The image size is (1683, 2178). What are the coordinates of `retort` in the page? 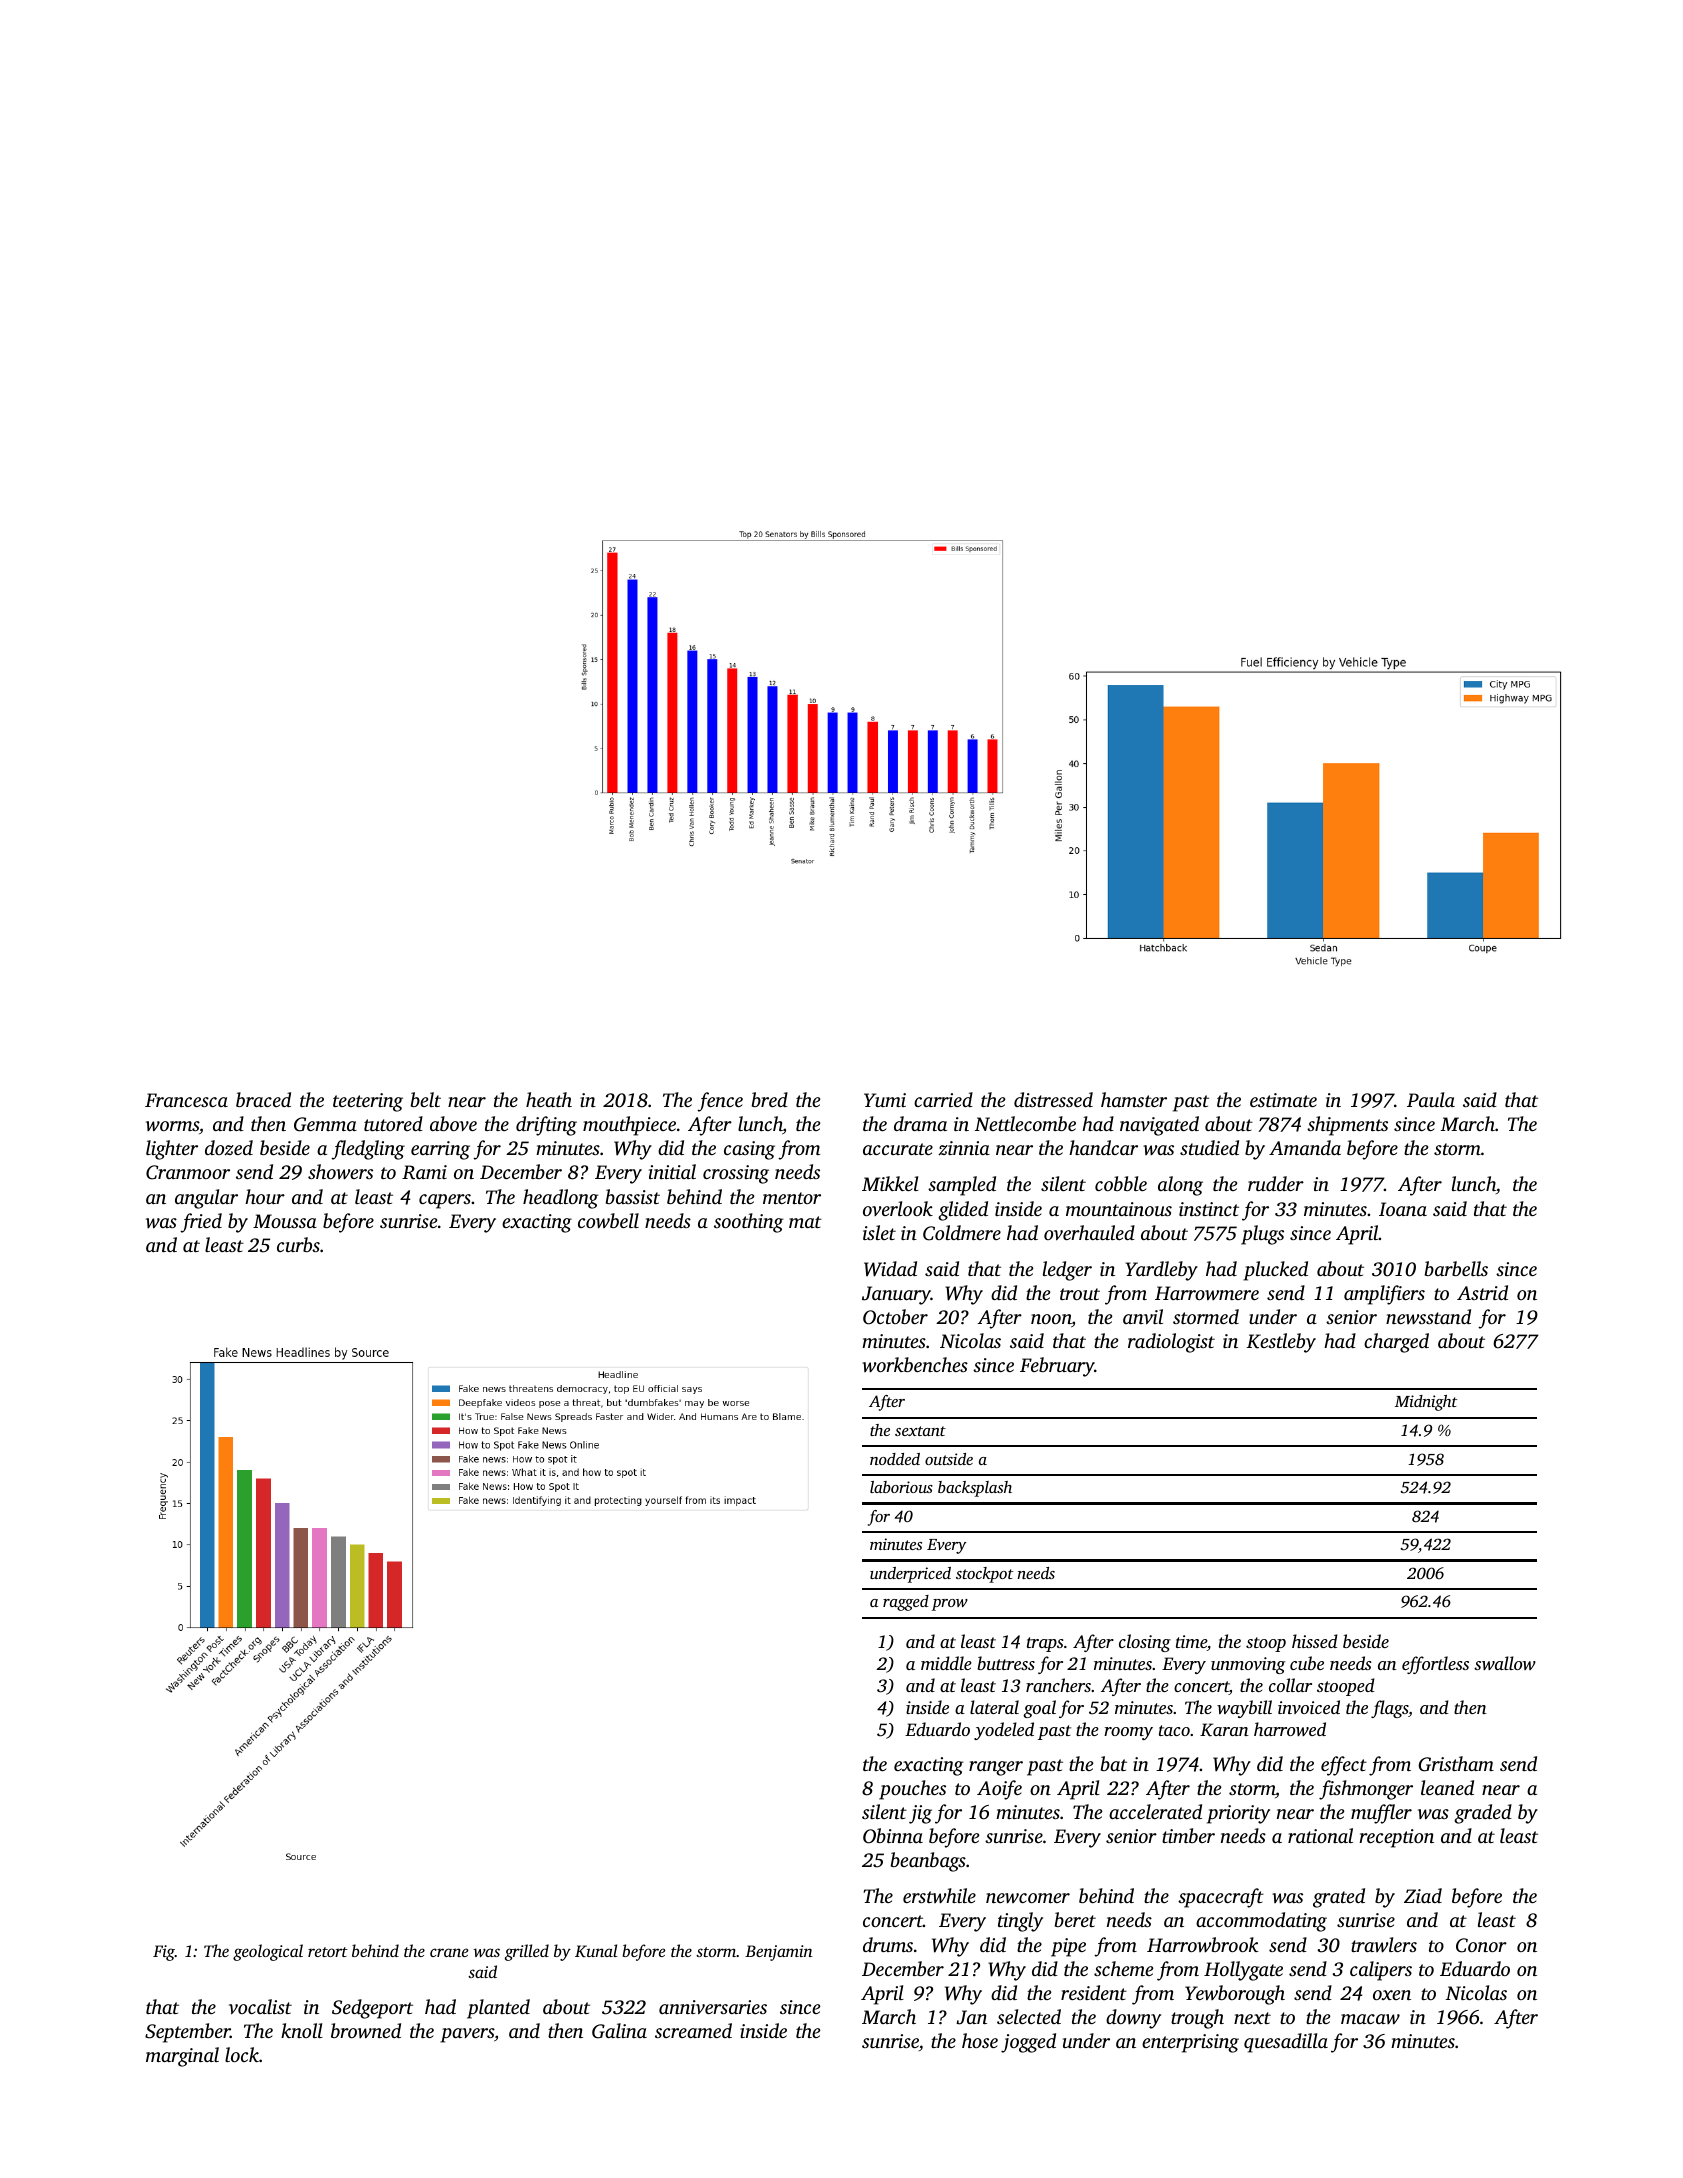 It's located at (328, 1952).
